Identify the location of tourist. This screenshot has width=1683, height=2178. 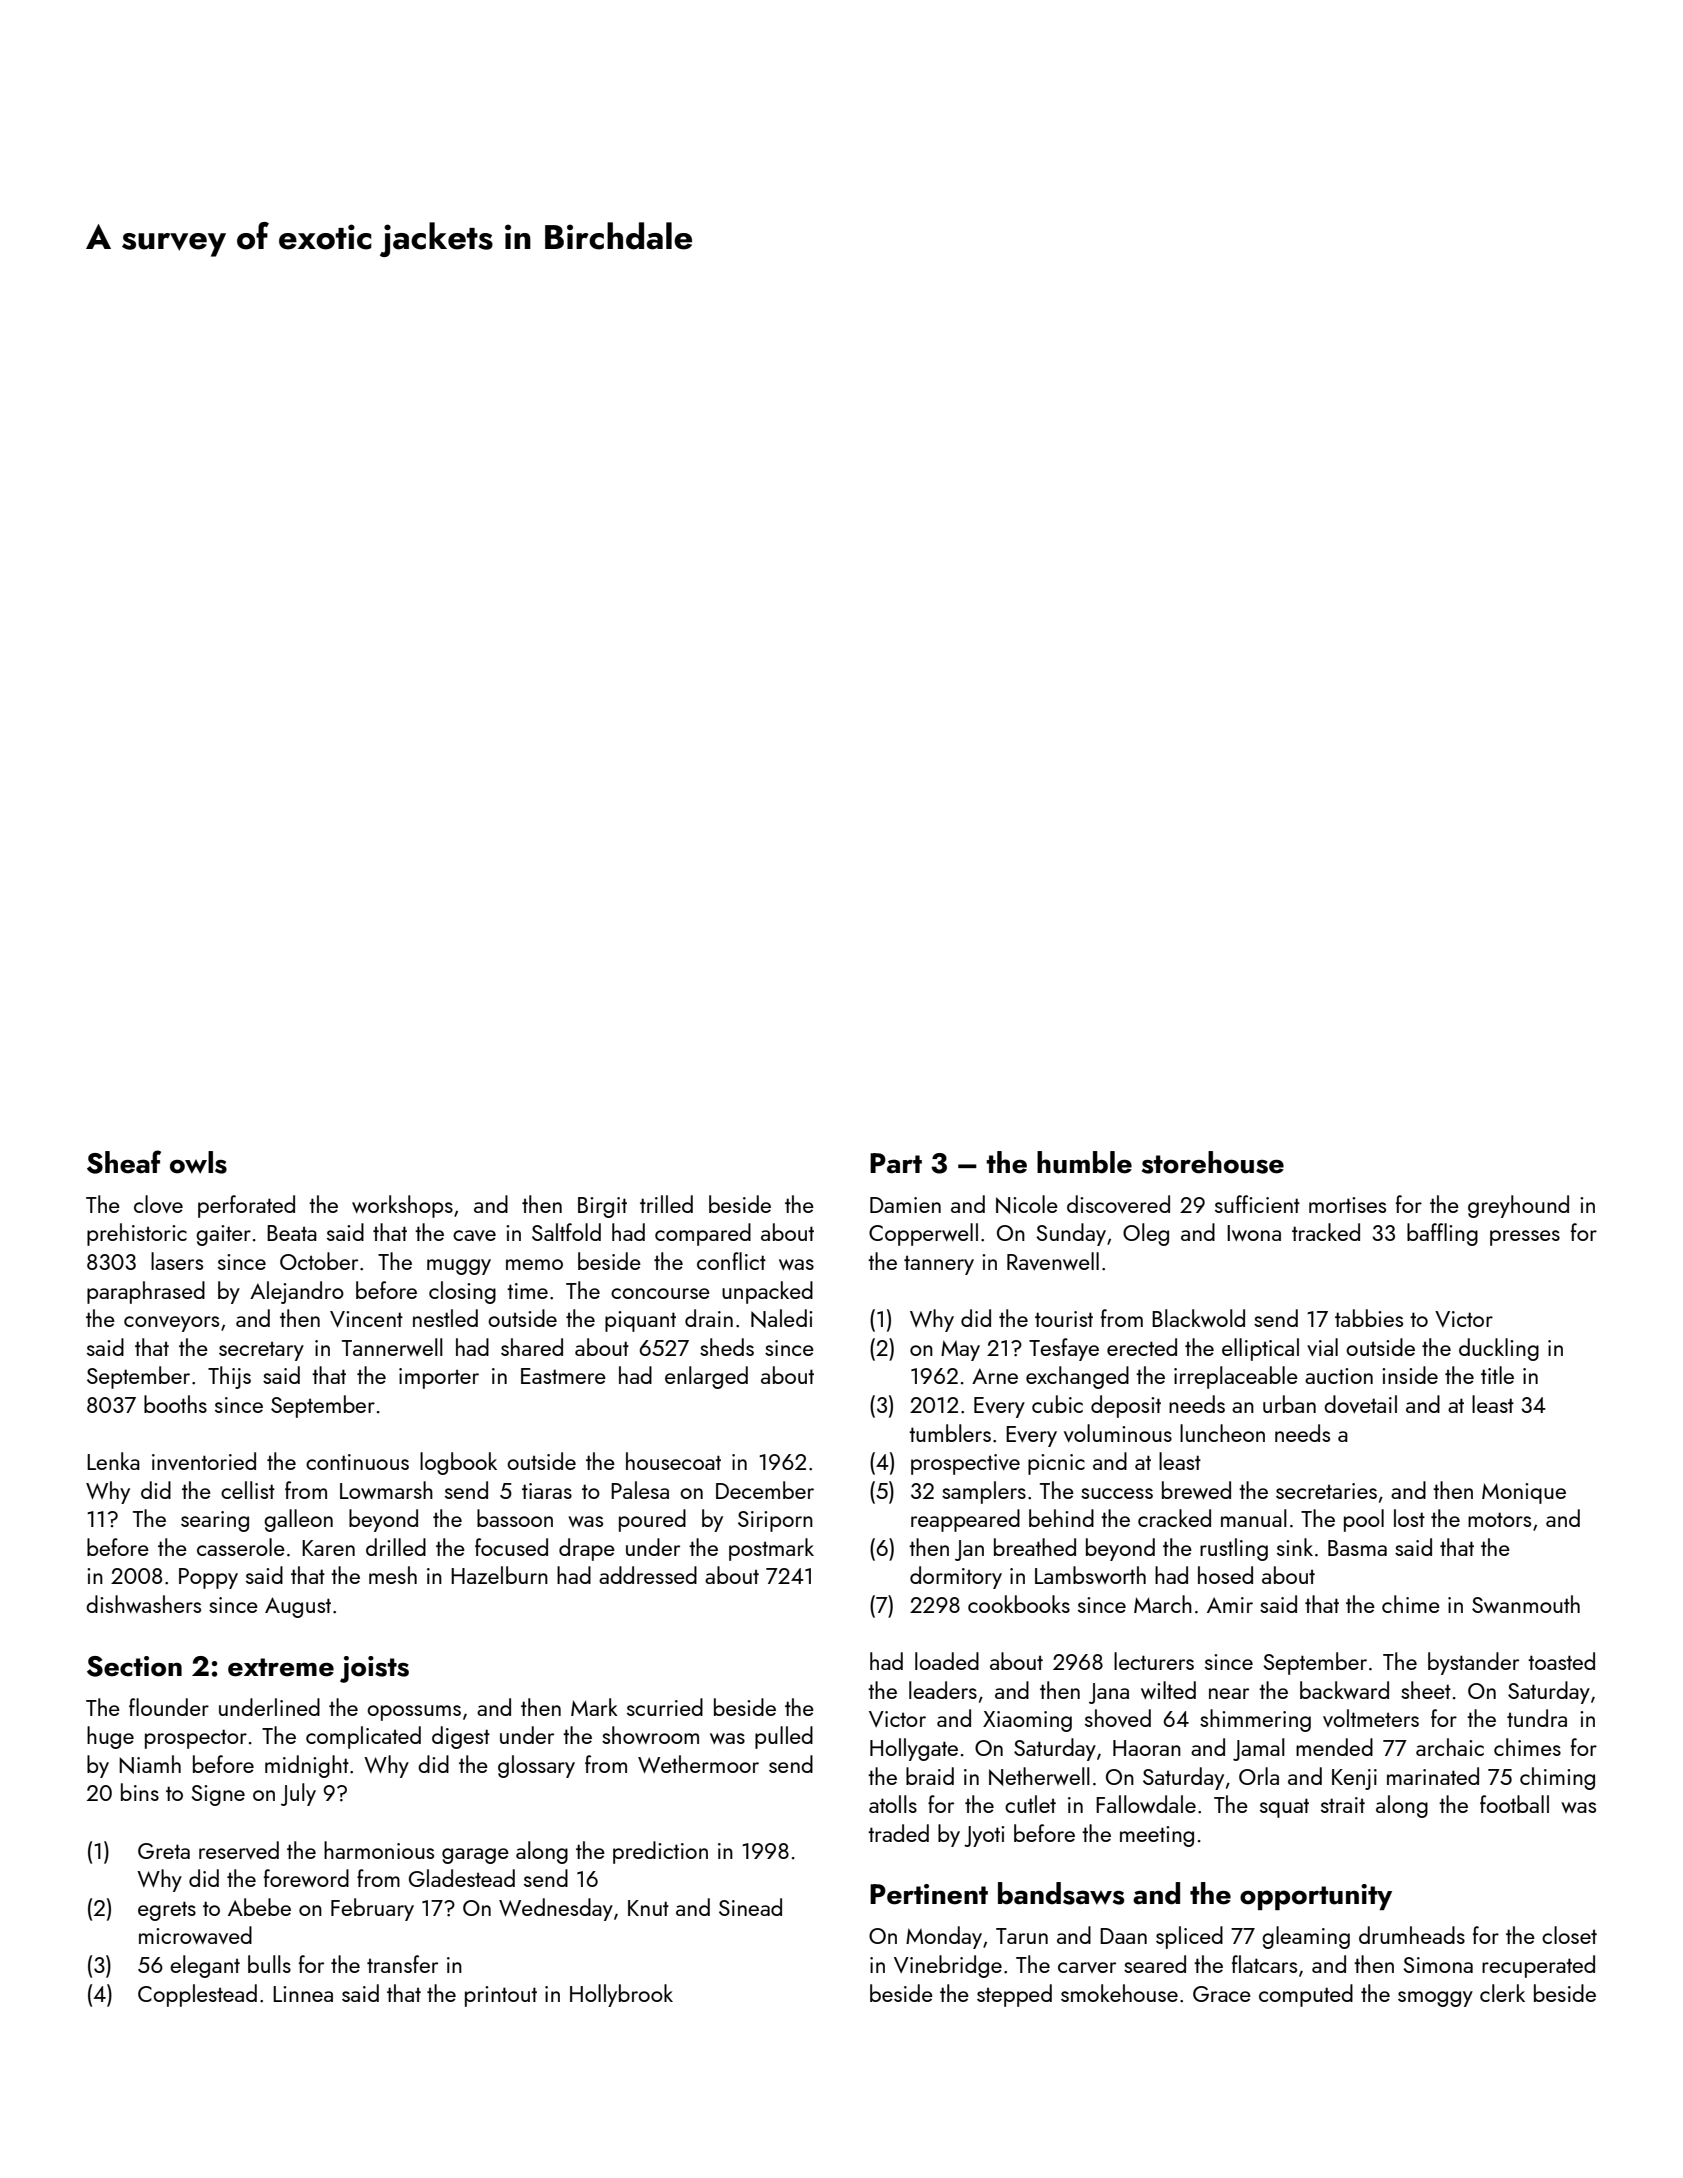
(1064, 1319).
